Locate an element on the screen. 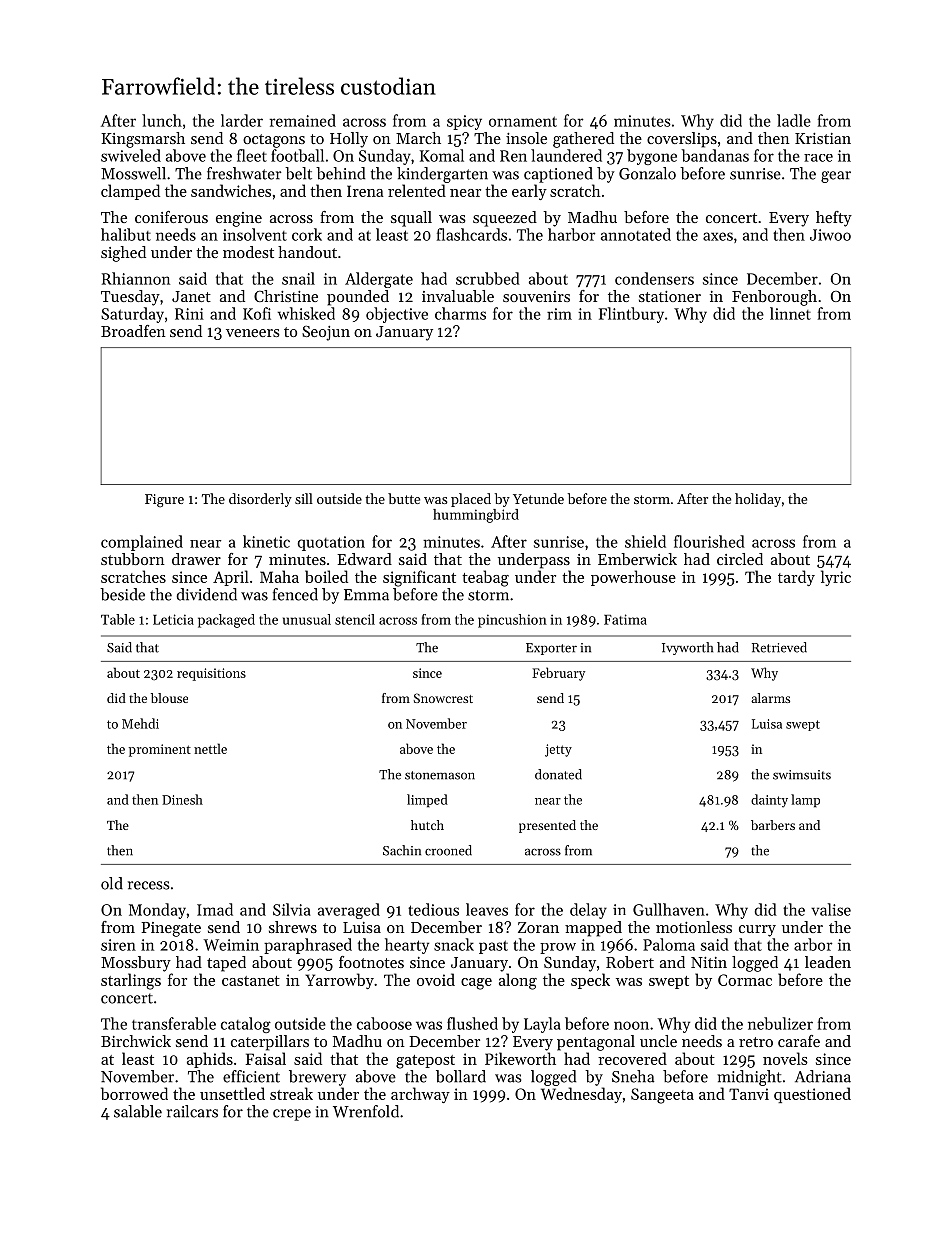 Image resolution: width=952 pixels, height=1233 pixels. recess is located at coordinates (149, 885).
